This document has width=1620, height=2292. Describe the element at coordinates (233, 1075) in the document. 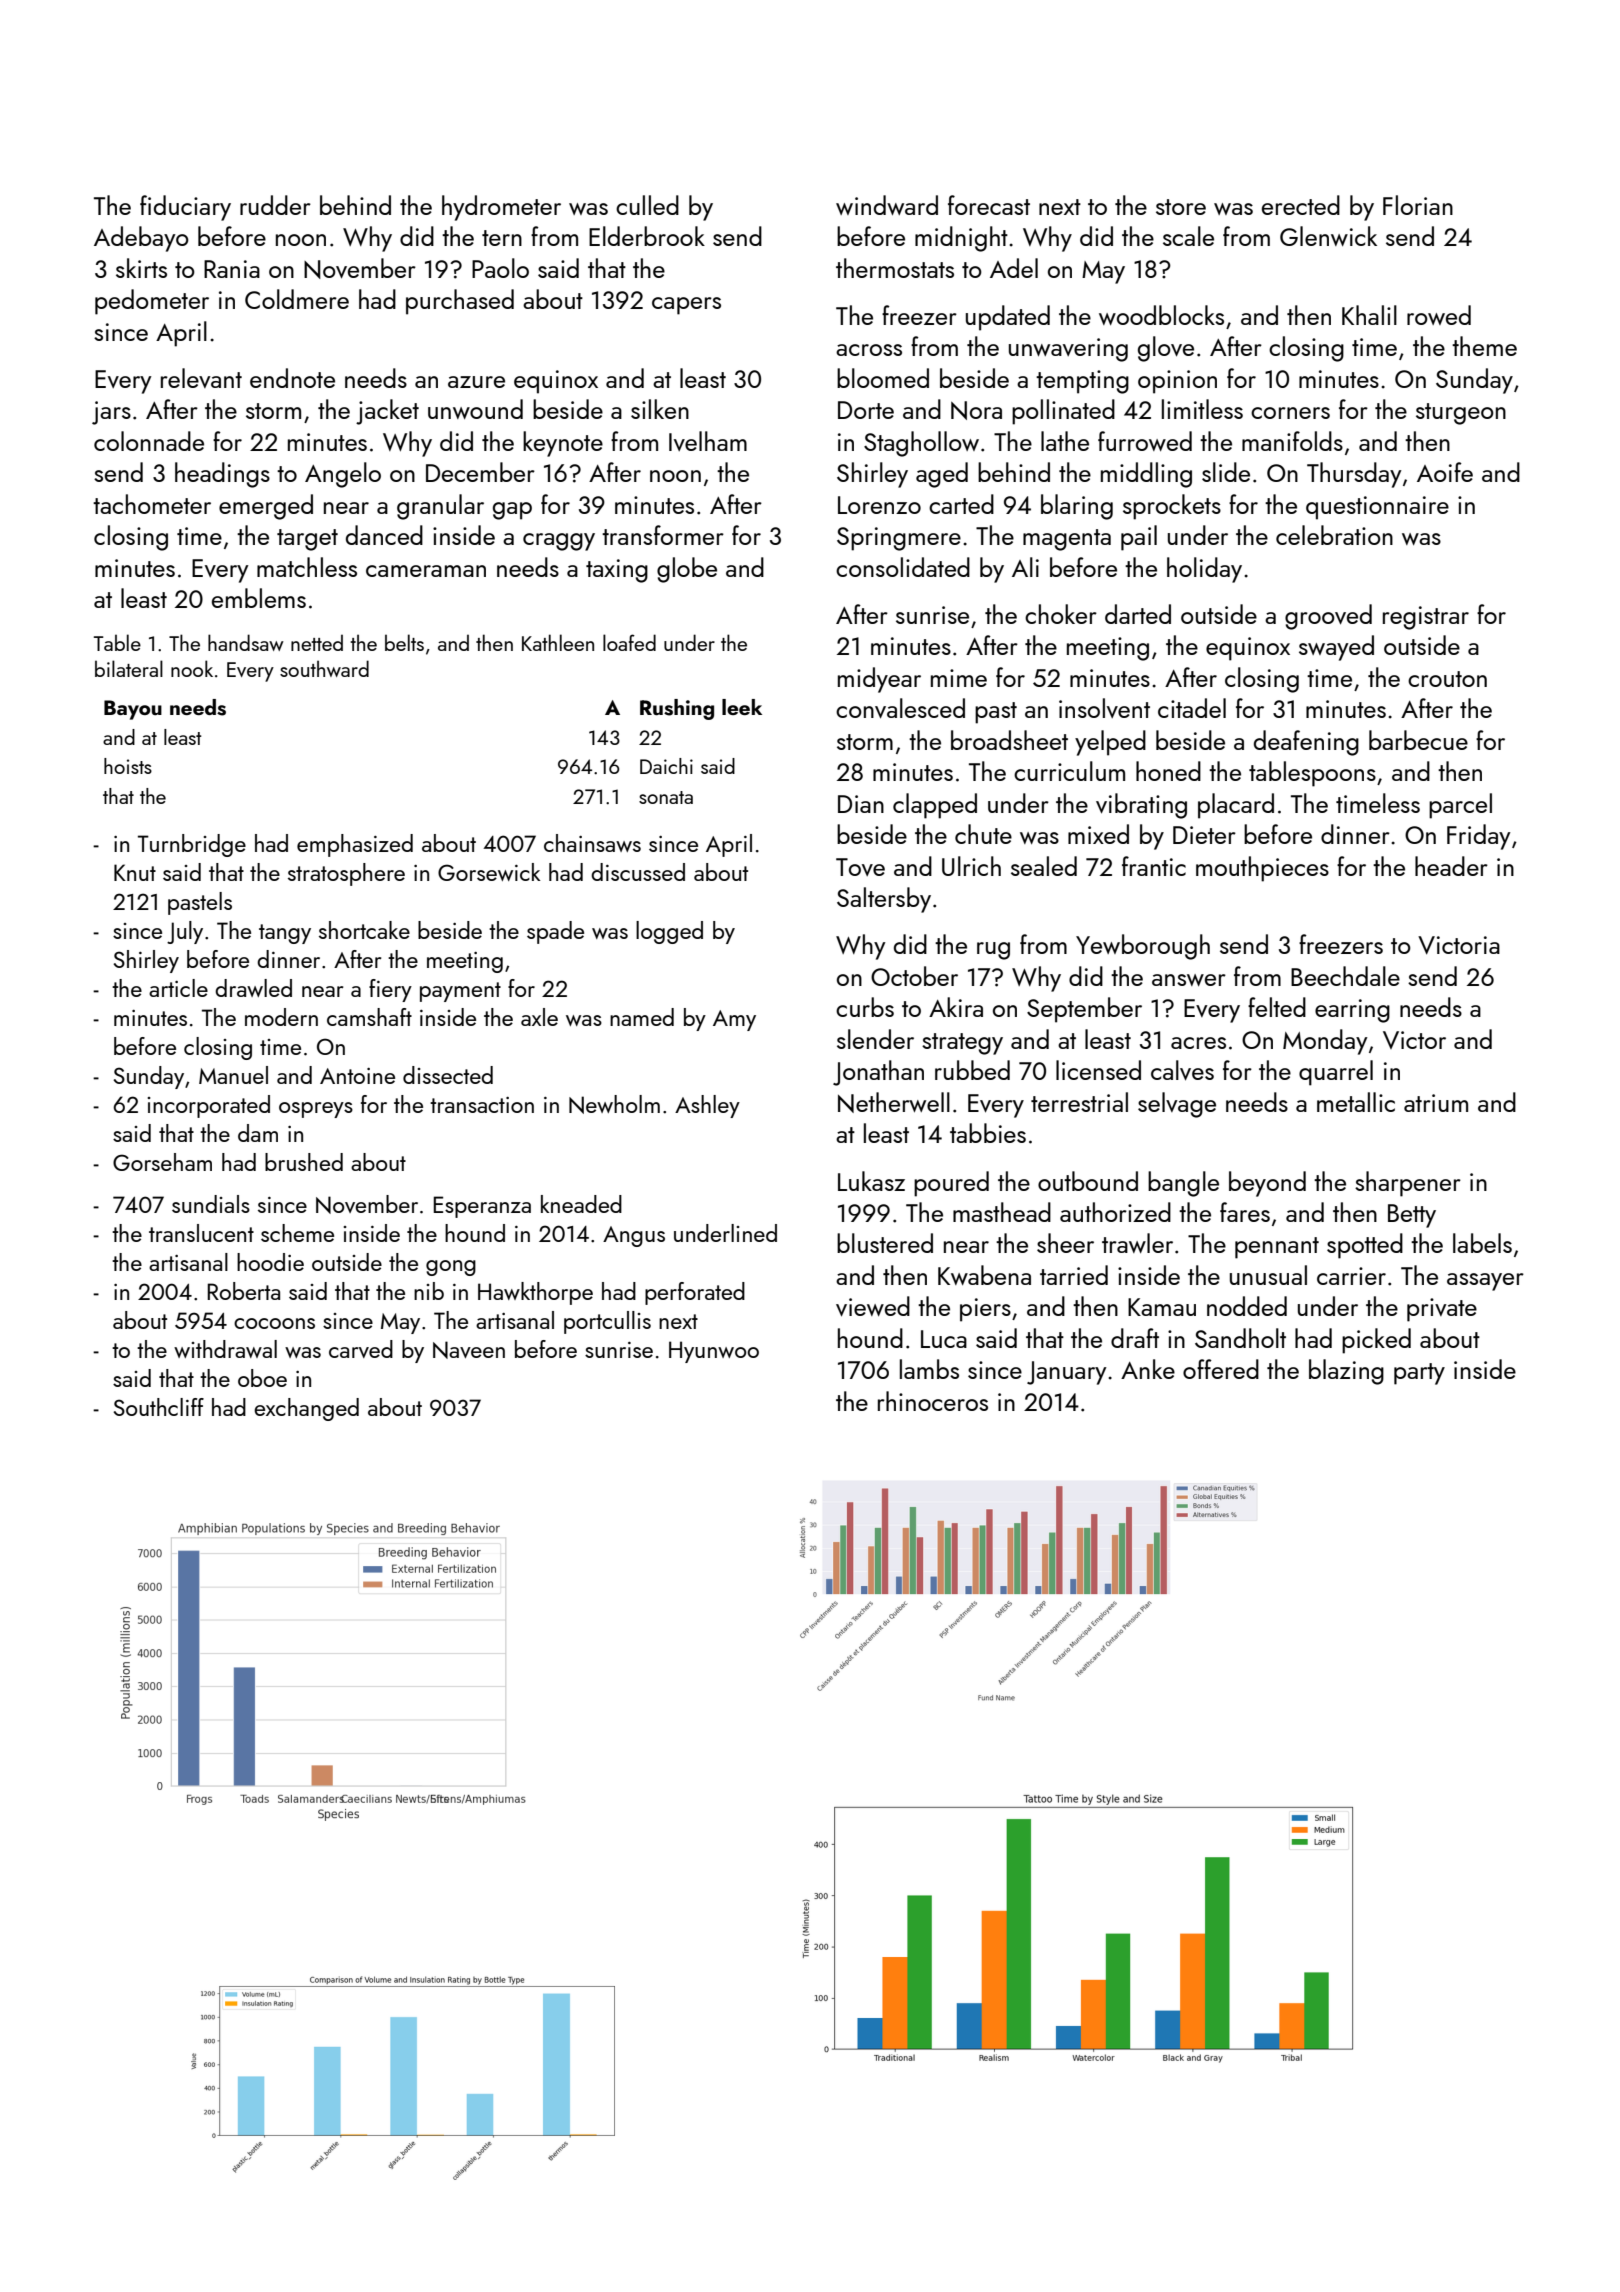

I see `Manuel` at that location.
